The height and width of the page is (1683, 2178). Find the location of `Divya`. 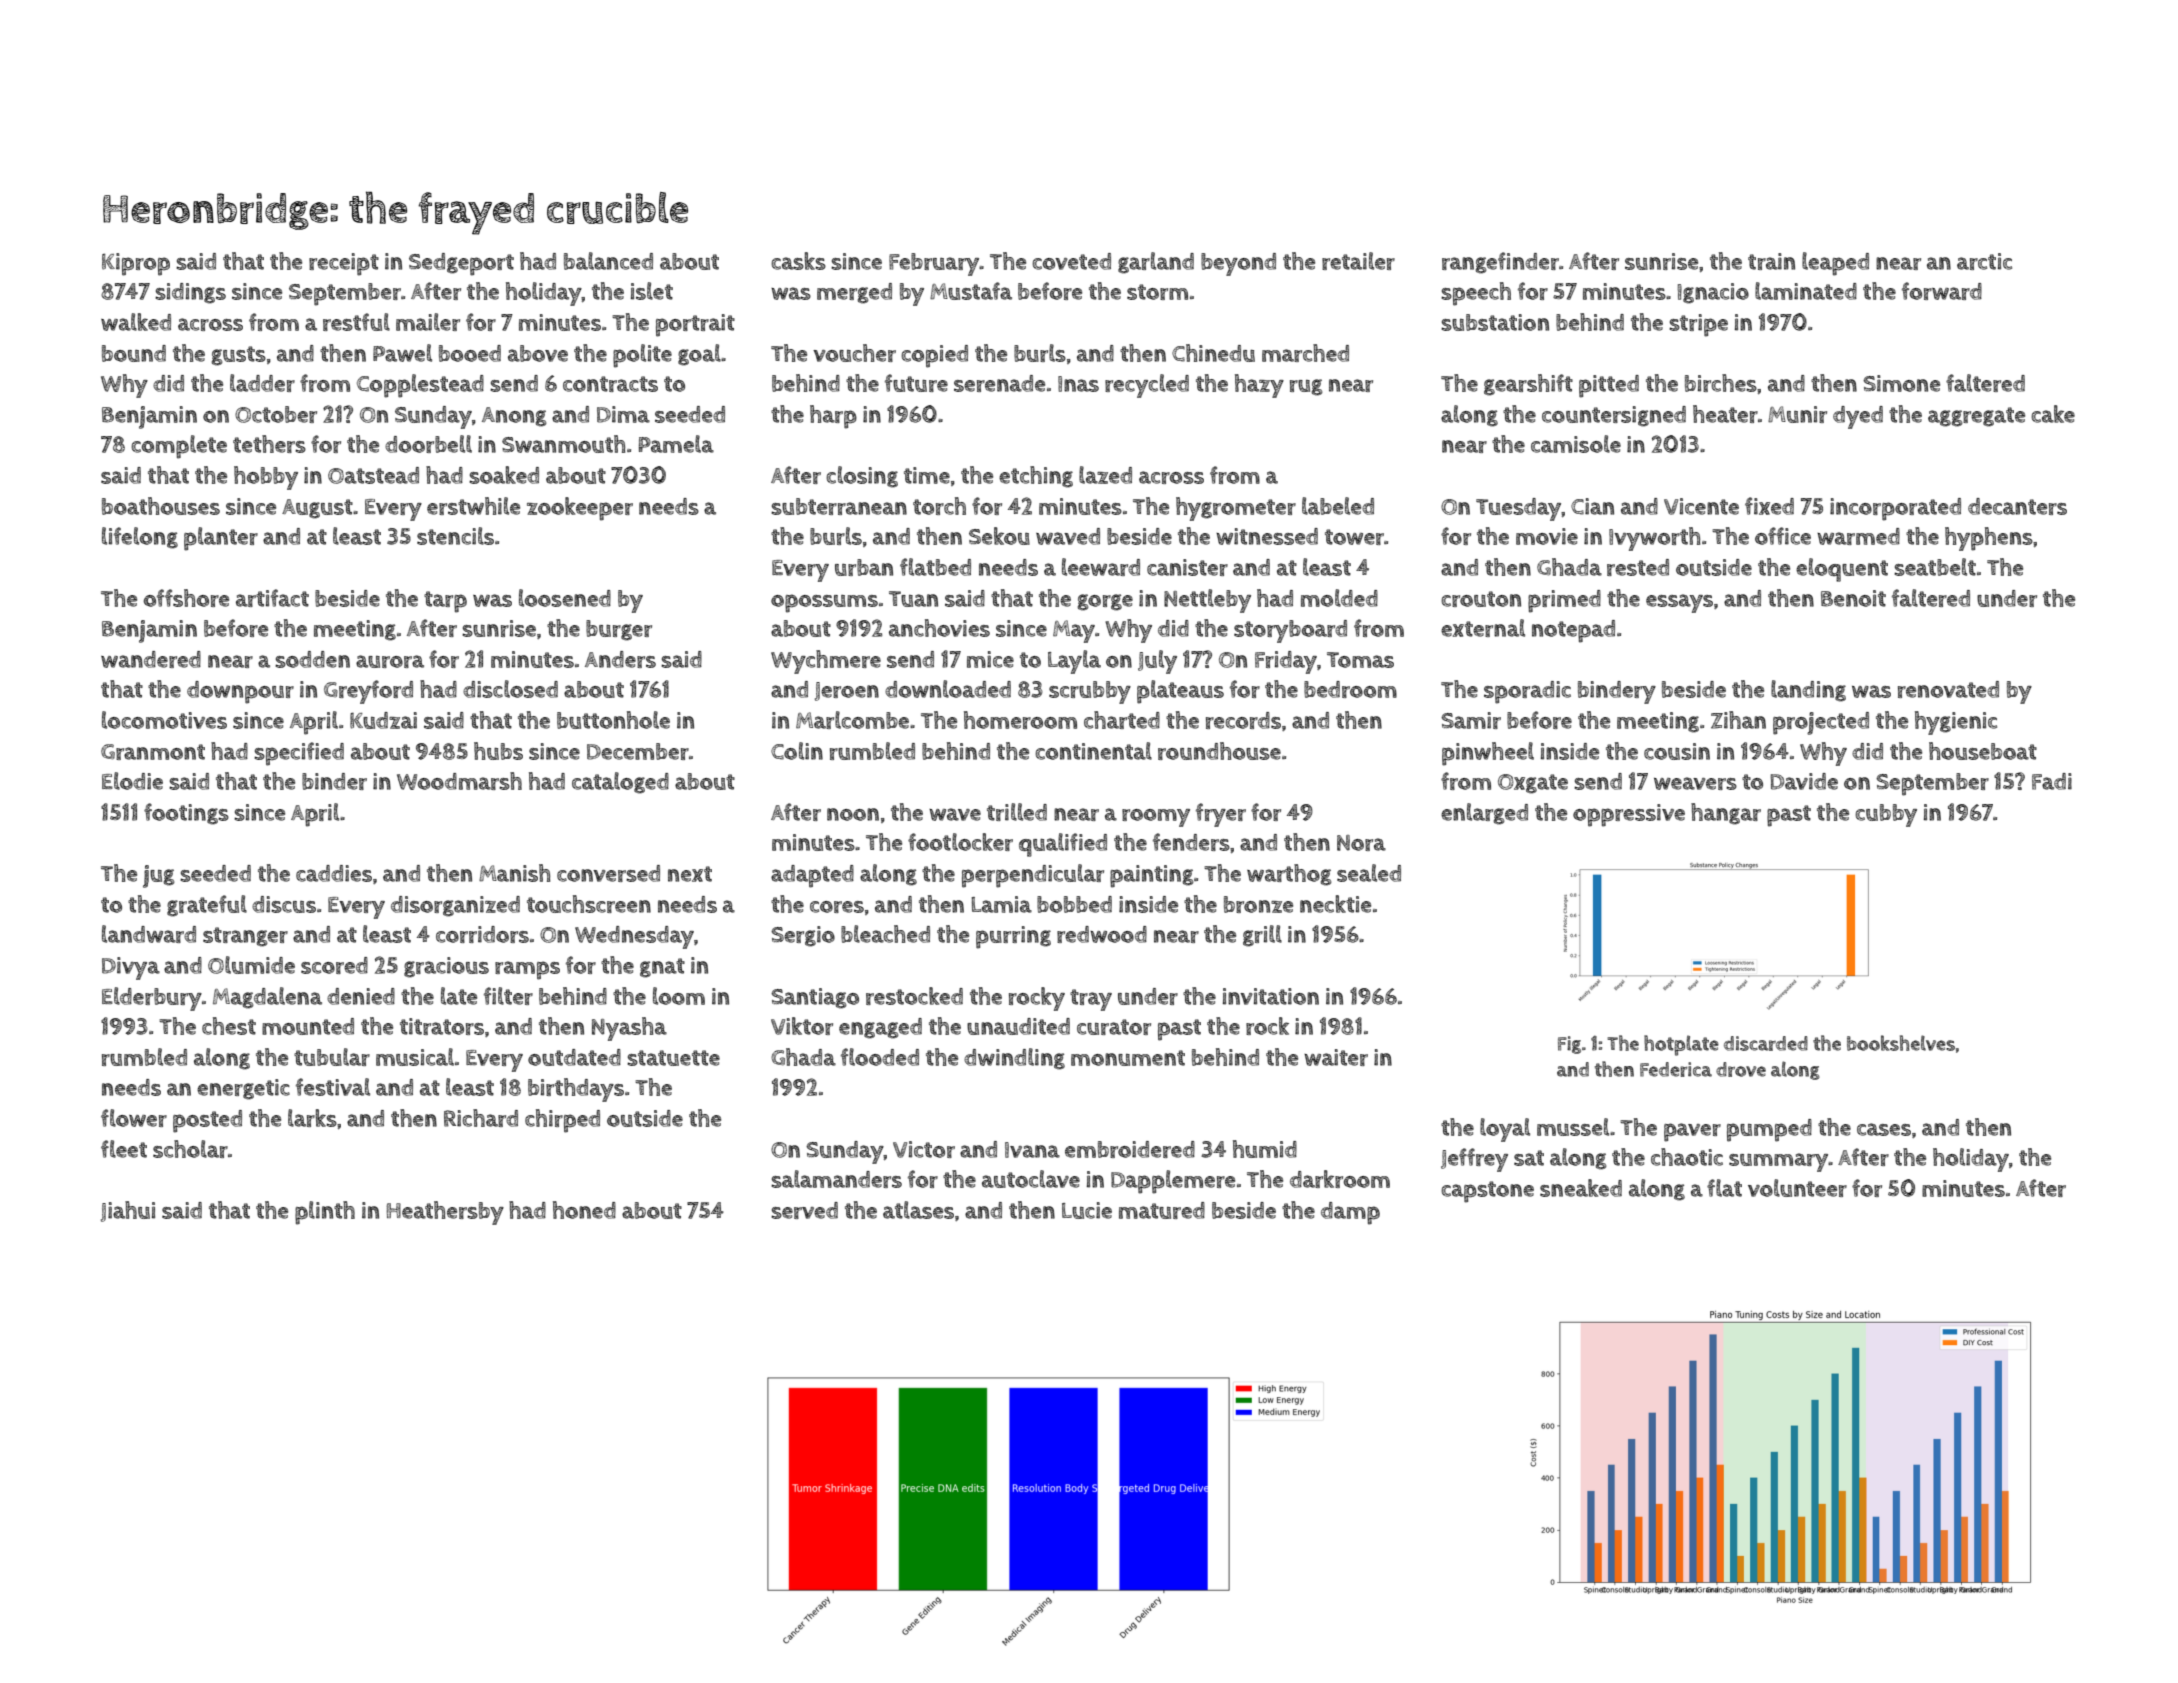

Divya is located at coordinates (131, 968).
